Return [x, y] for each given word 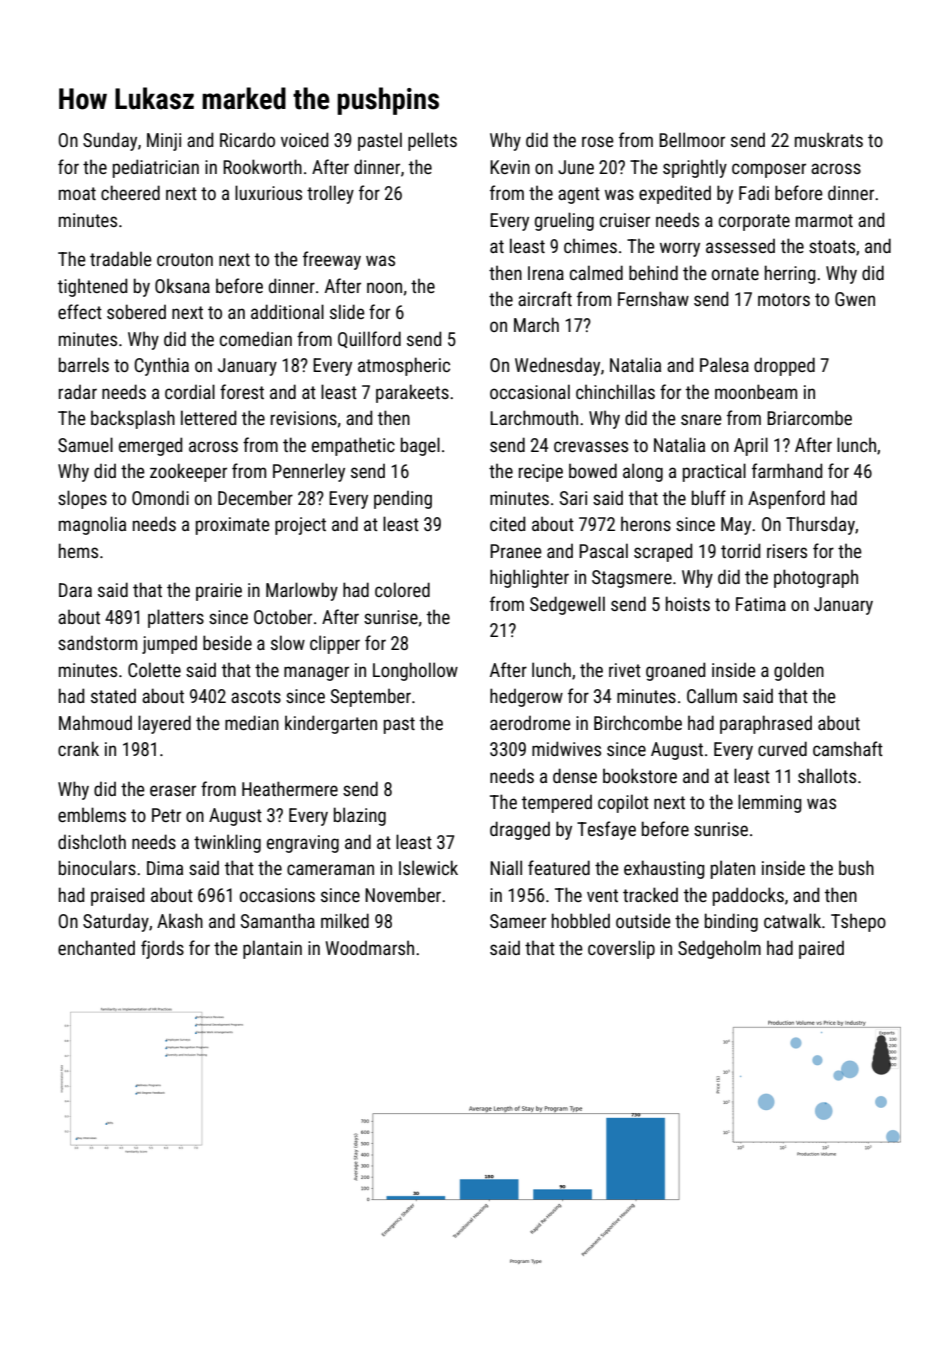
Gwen [855, 299]
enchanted [96, 947]
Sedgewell [567, 605]
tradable [121, 258]
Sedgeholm [719, 949]
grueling [564, 221]
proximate [233, 526]
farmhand [787, 470]
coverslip [621, 949]
